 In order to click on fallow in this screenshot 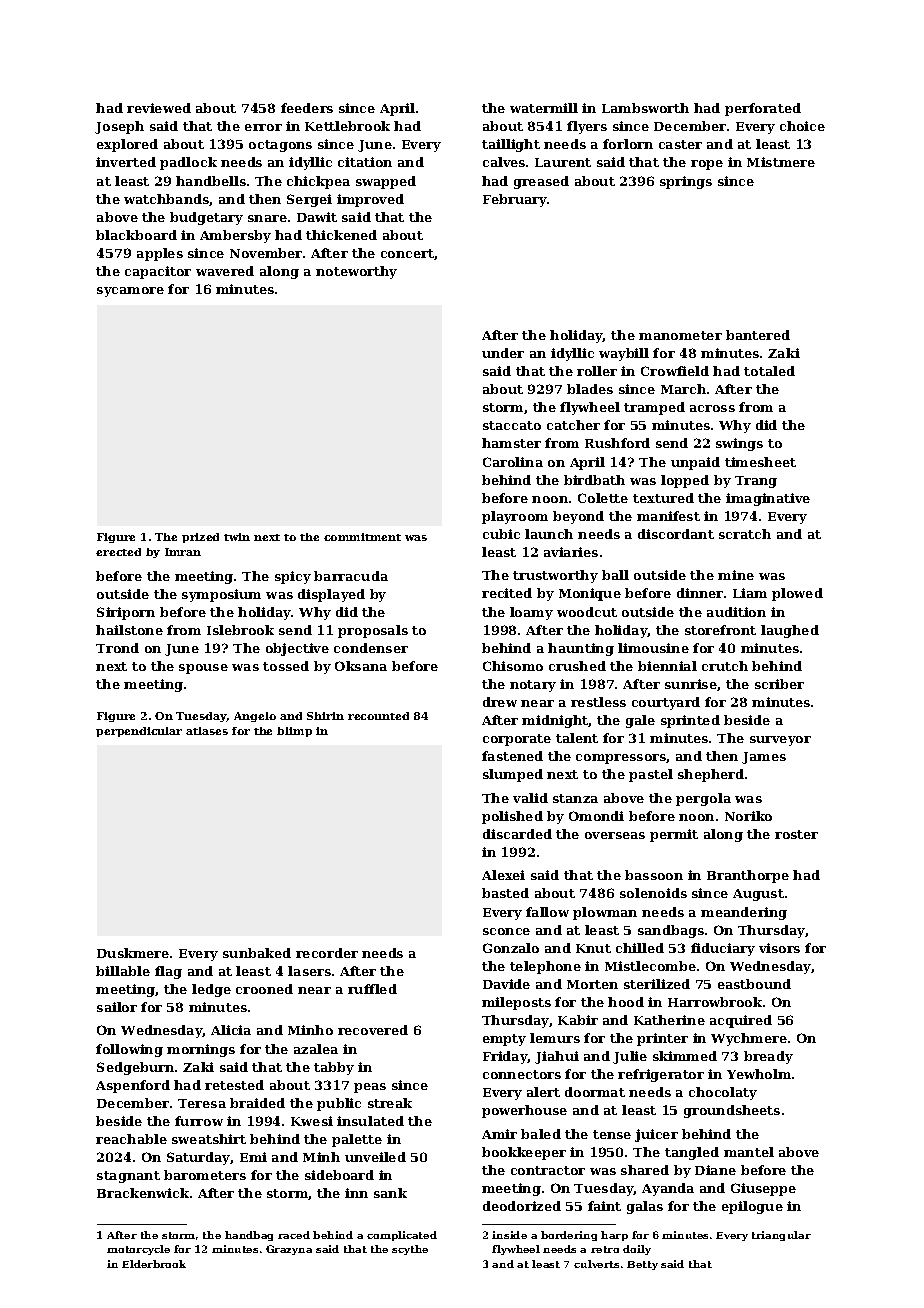, I will do `click(547, 912)`.
